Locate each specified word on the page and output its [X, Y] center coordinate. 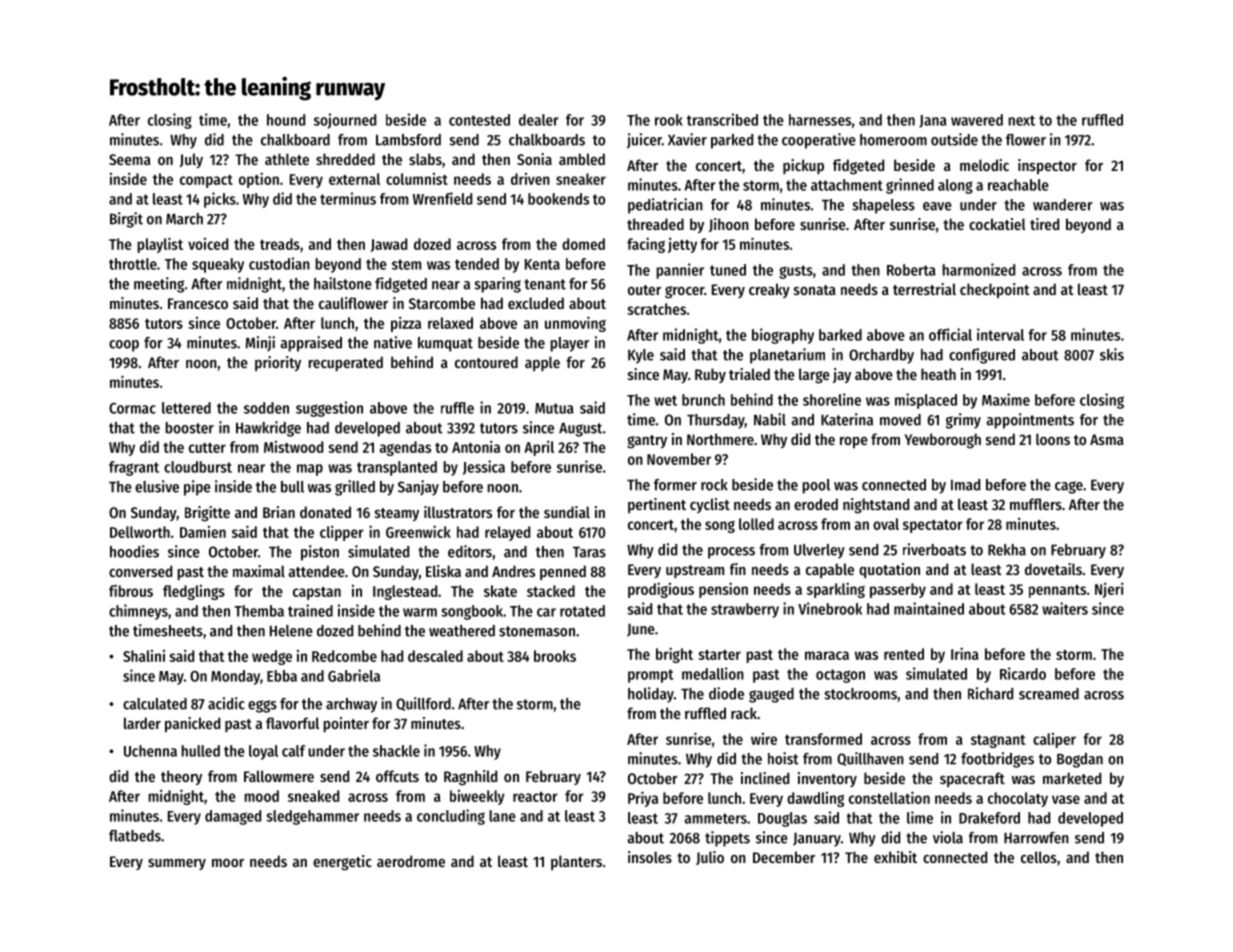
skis [1112, 354]
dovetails [1053, 569]
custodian [279, 263]
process [731, 553]
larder [142, 723]
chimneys [138, 612]
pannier [680, 271]
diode [726, 693]
